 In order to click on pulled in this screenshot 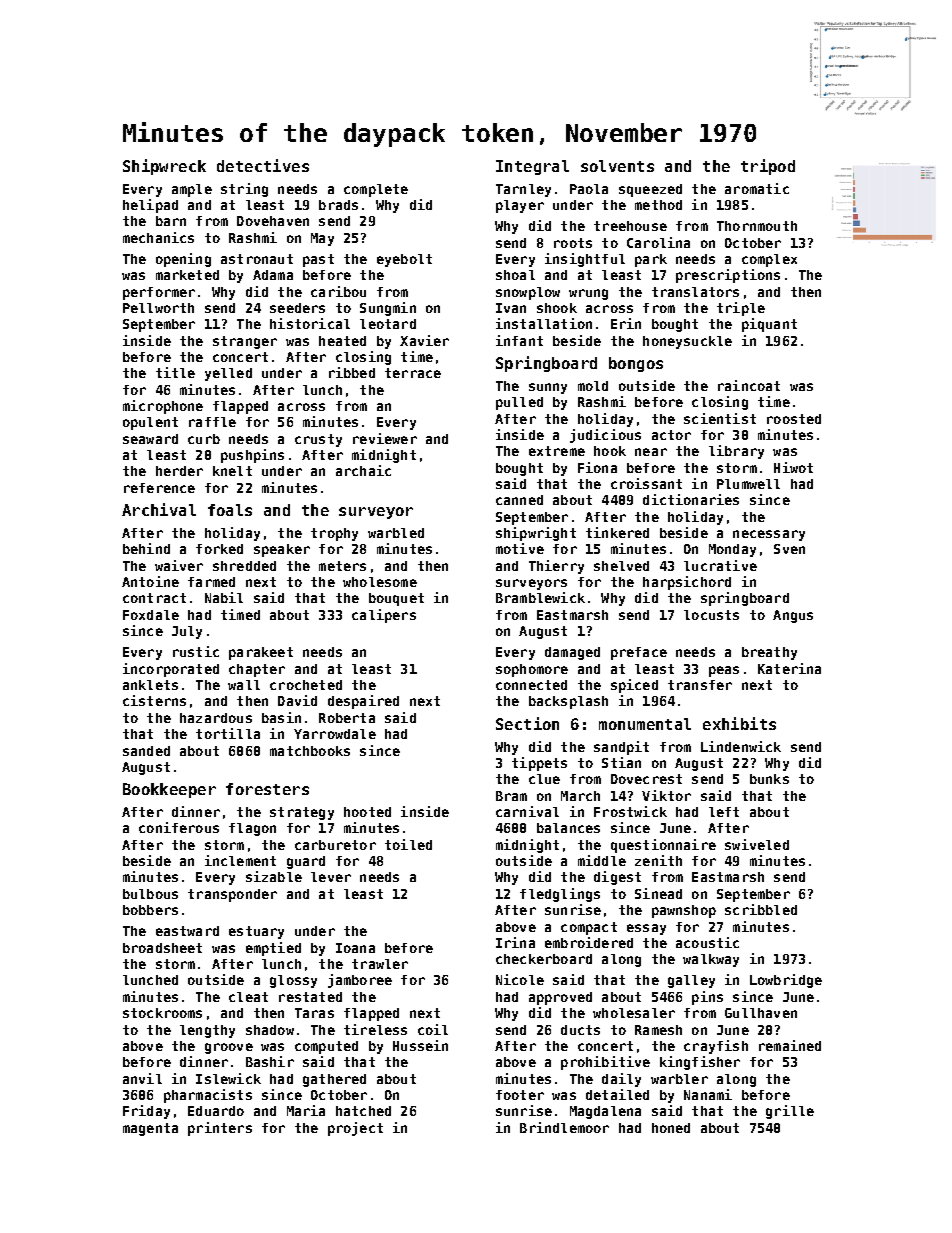, I will do `click(519, 403)`.
